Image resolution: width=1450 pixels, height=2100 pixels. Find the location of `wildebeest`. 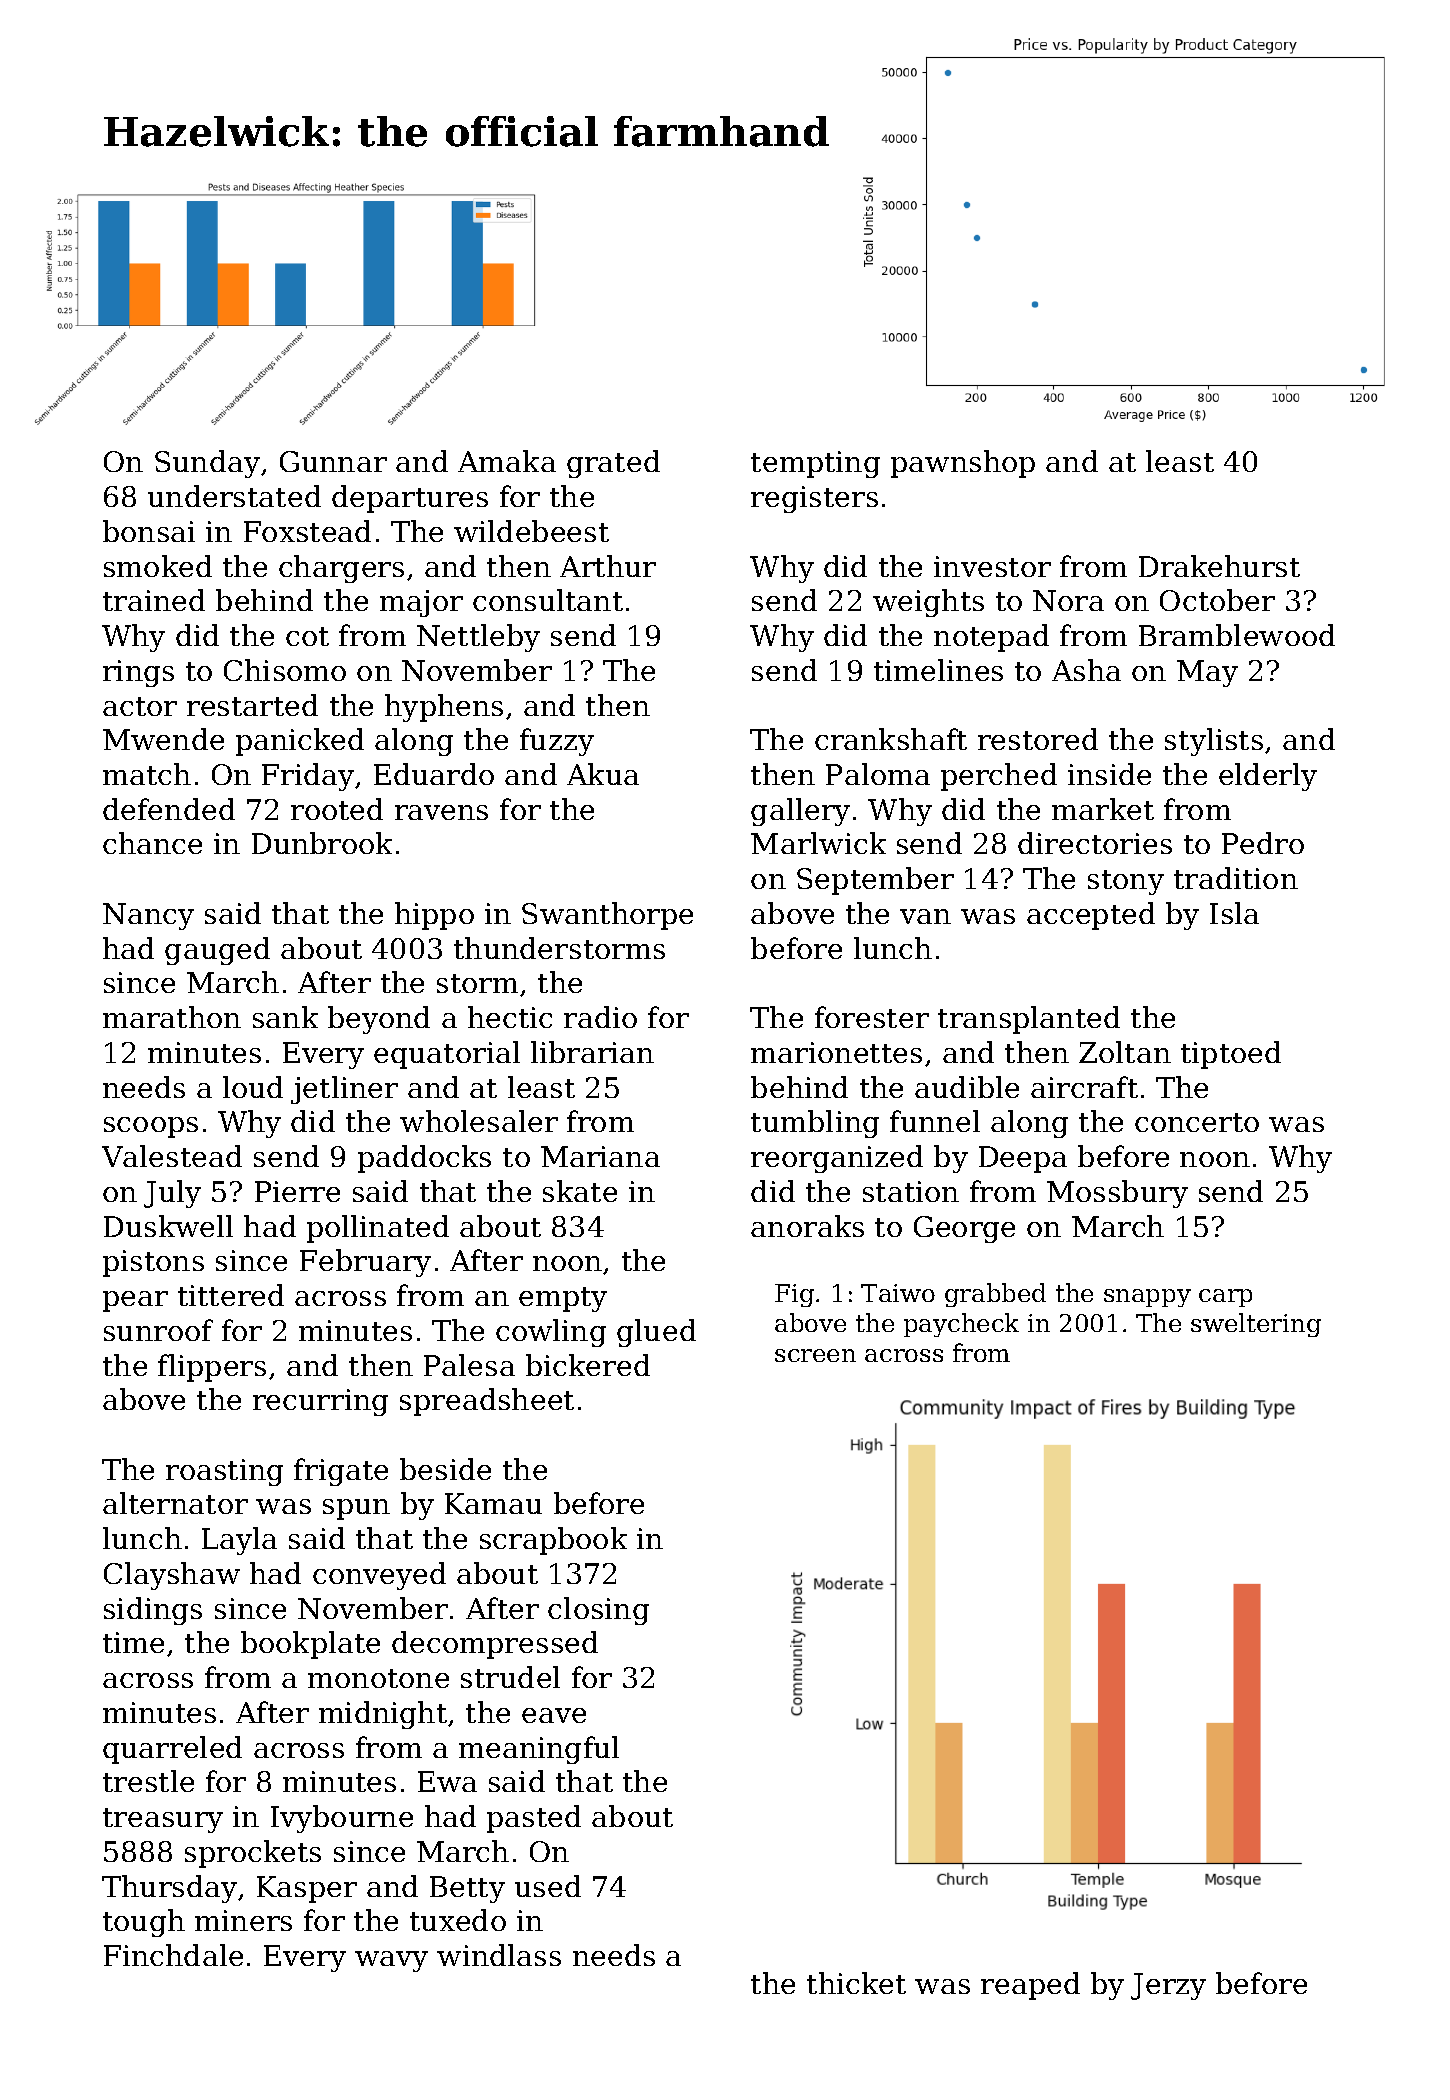

wildebeest is located at coordinates (531, 531).
